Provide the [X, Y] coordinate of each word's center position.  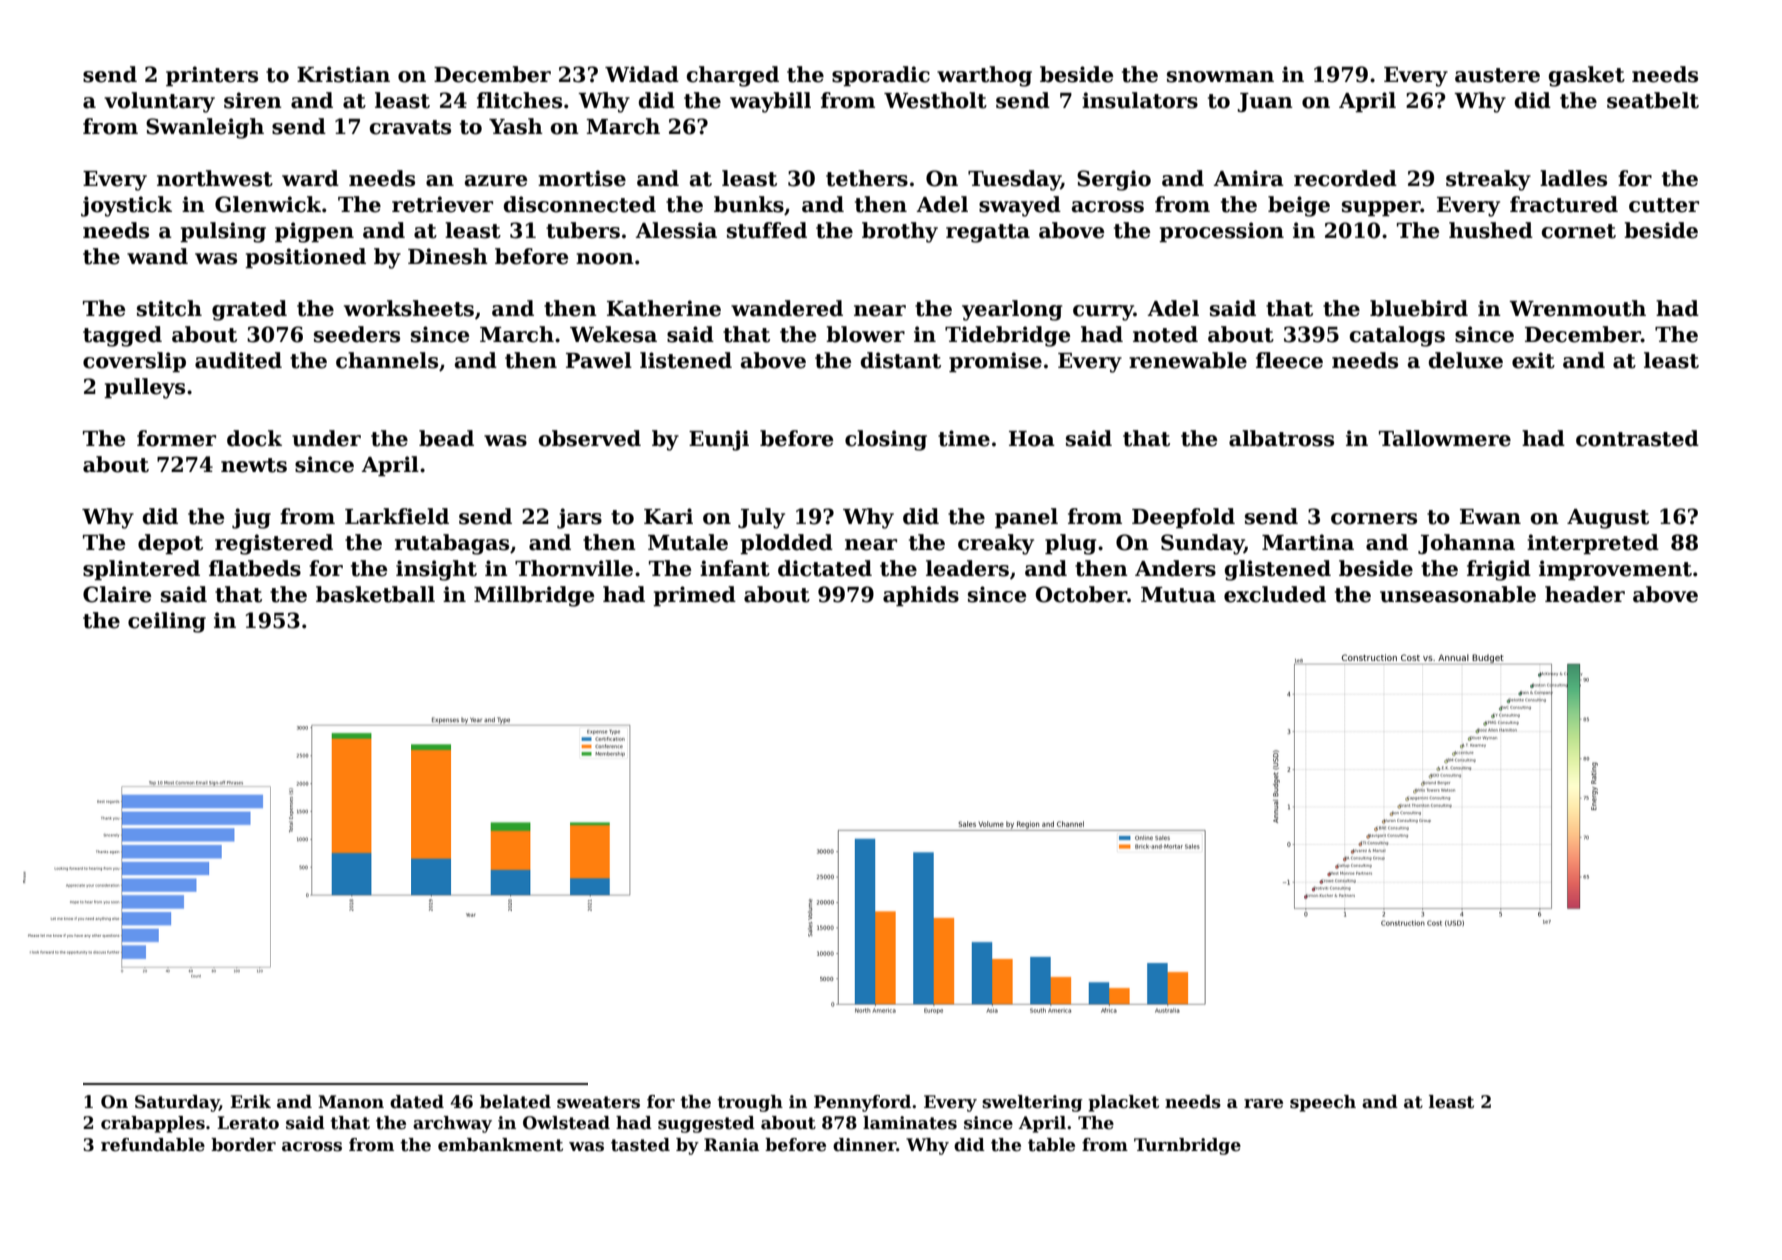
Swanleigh [205, 128]
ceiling [167, 622]
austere [1497, 75]
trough [750, 1103]
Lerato [248, 1123]
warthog [984, 76]
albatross [1281, 438]
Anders [1175, 568]
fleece [1289, 360]
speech [1323, 1103]
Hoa [1032, 439]
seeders [357, 334]
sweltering [1032, 1103]
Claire [117, 594]
